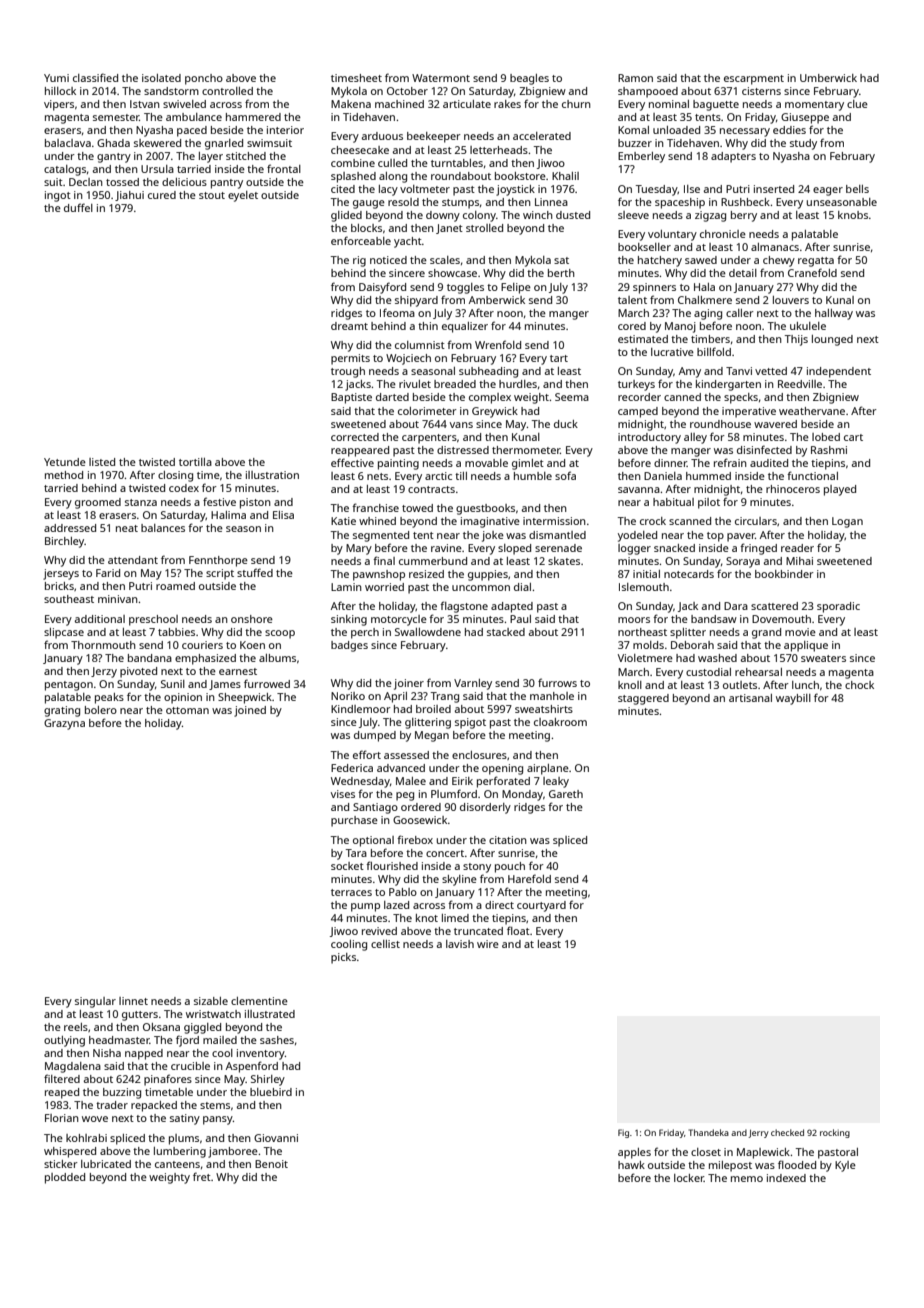 The image size is (924, 1308). What do you see at coordinates (359, 261) in the page?
I see `rig` at bounding box center [359, 261].
